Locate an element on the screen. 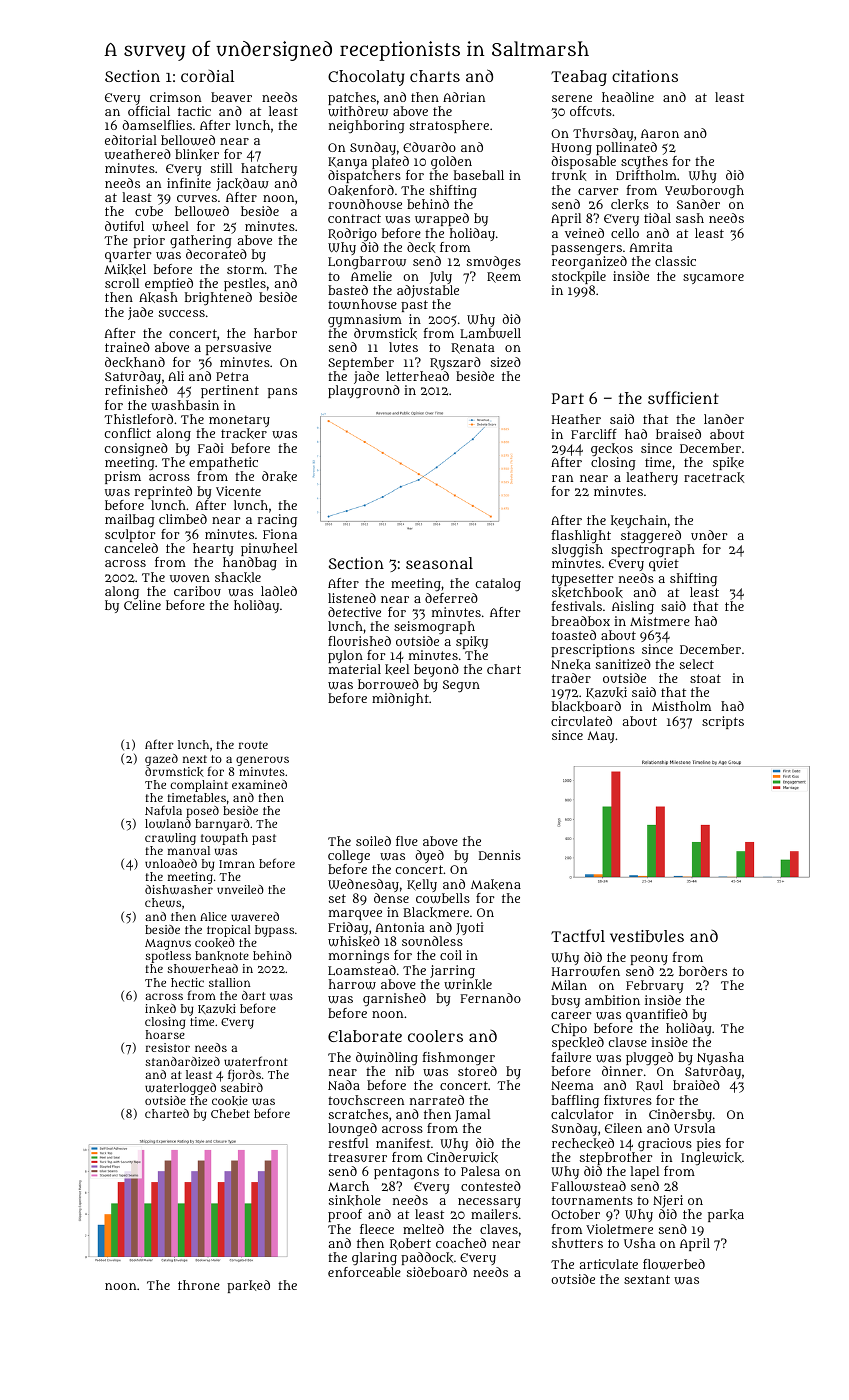  seasonal is located at coordinates (439, 563).
